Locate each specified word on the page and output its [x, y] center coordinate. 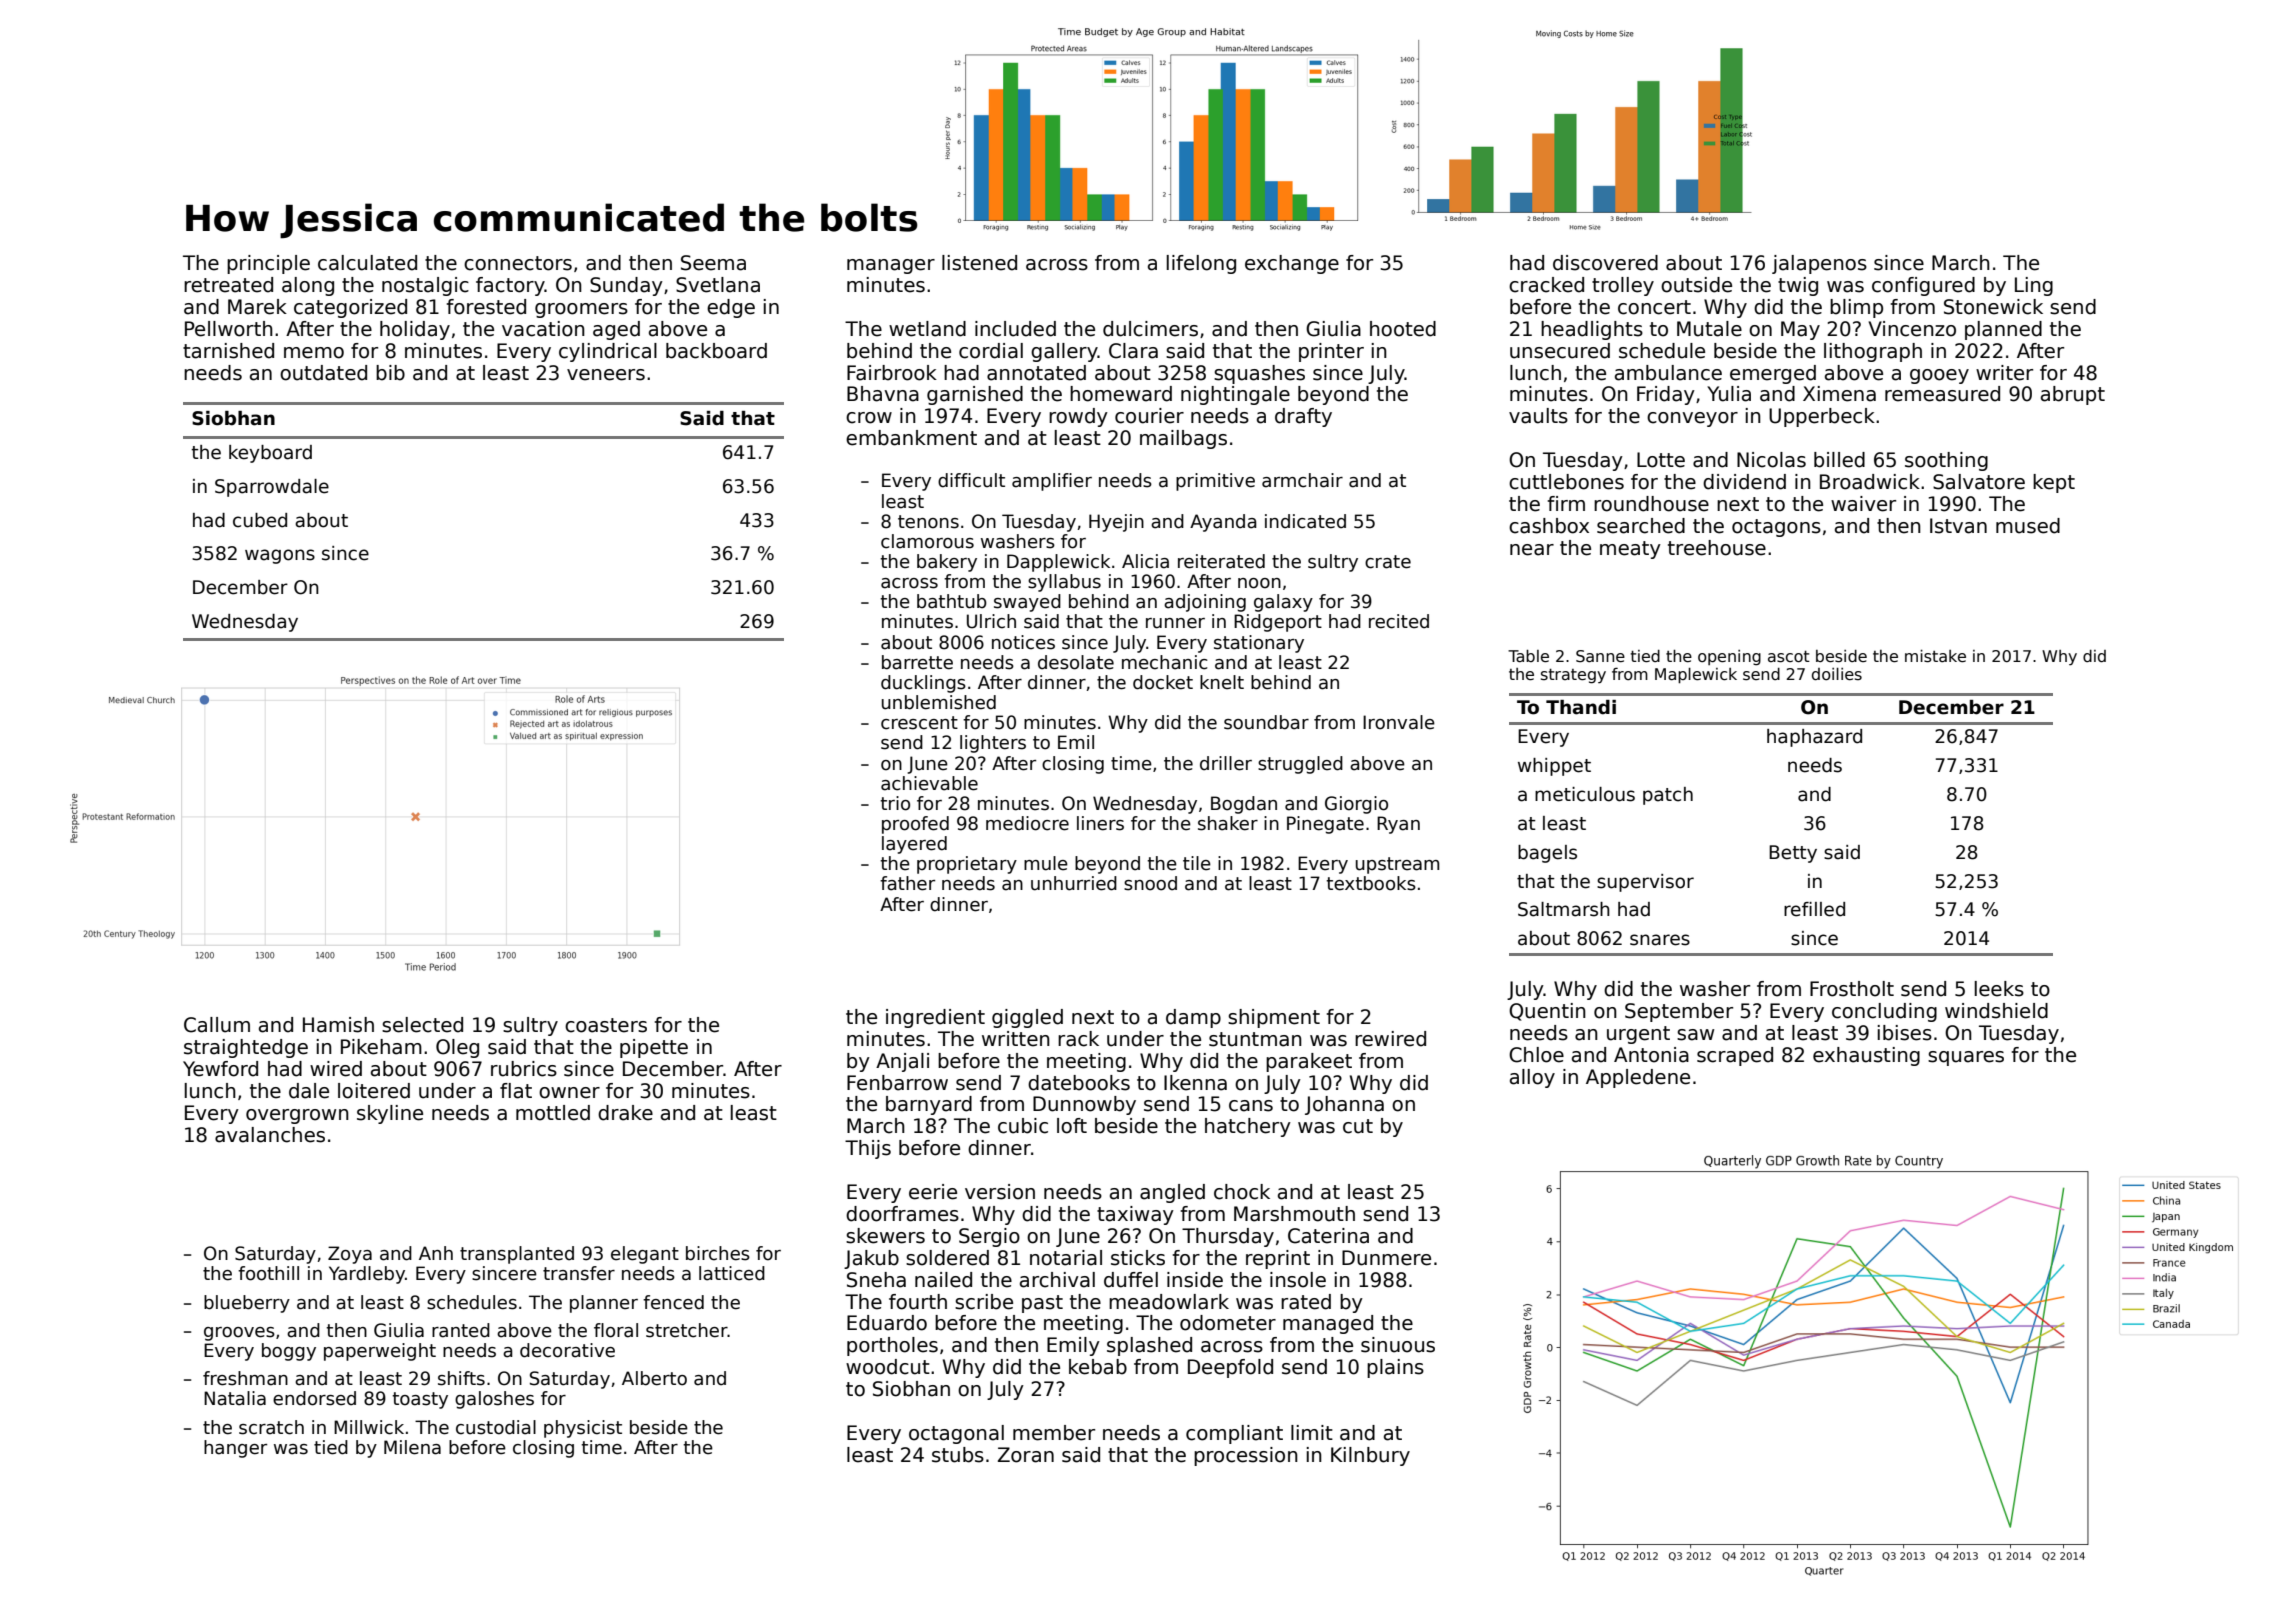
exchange [1292, 264]
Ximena [1839, 394]
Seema [713, 263]
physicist [583, 1429]
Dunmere [1386, 1258]
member [1054, 1433]
